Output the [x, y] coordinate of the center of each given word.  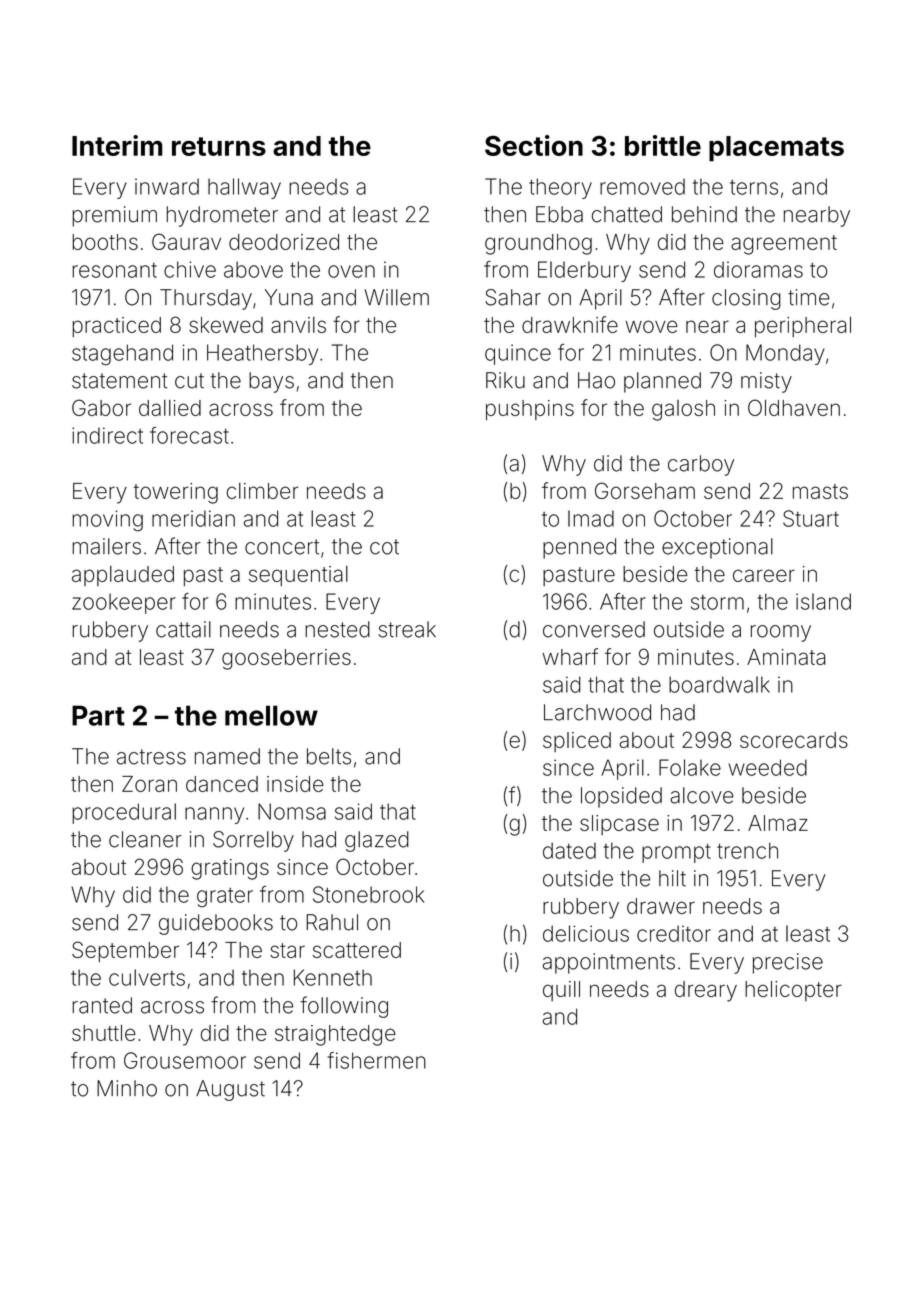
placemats [776, 148]
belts [329, 756]
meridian [193, 518]
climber [262, 491]
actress [151, 757]
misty [766, 382]
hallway [244, 188]
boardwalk [719, 684]
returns [219, 146]
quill [561, 991]
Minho [127, 1088]
